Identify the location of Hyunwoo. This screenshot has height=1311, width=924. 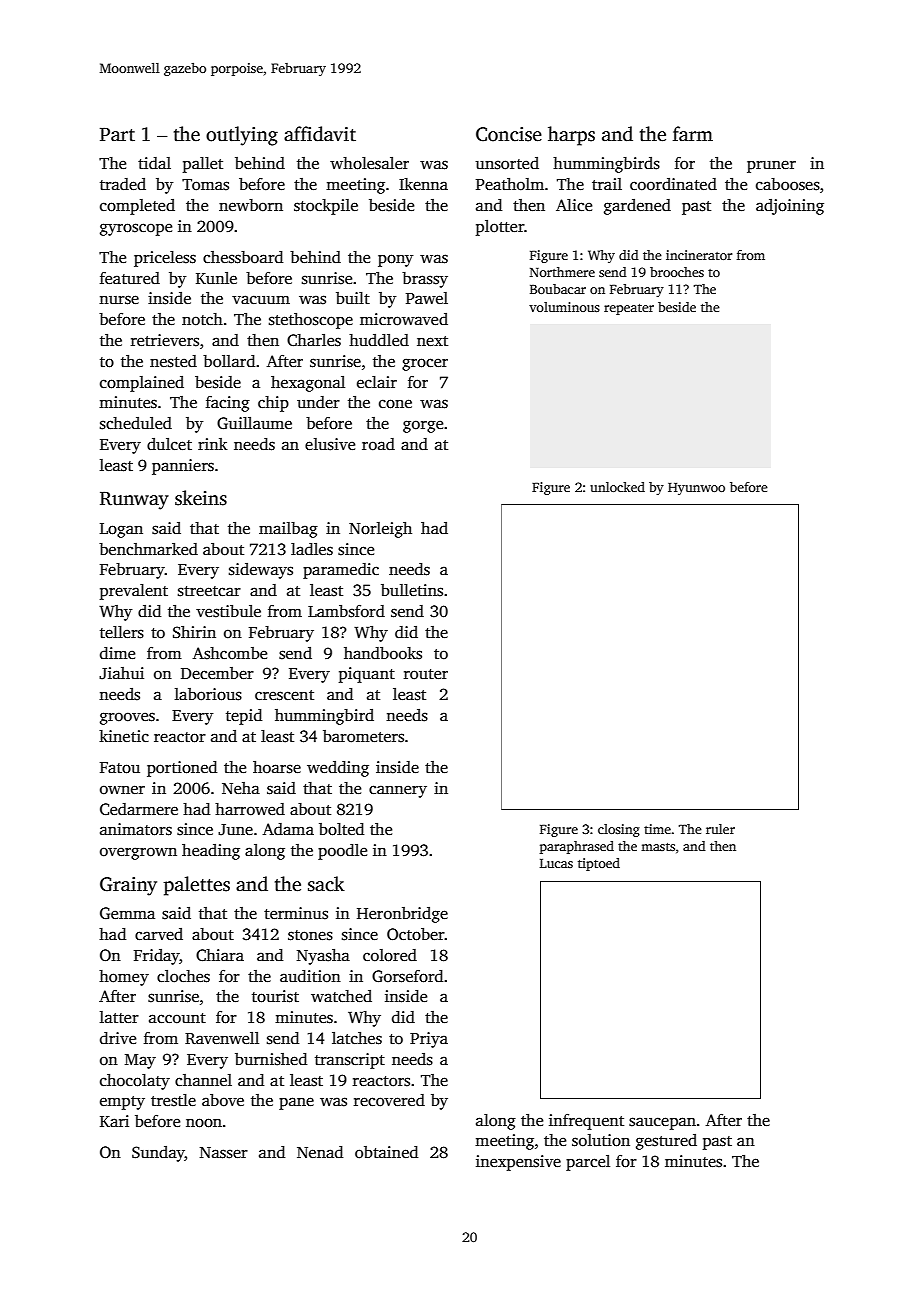
(696, 489).
